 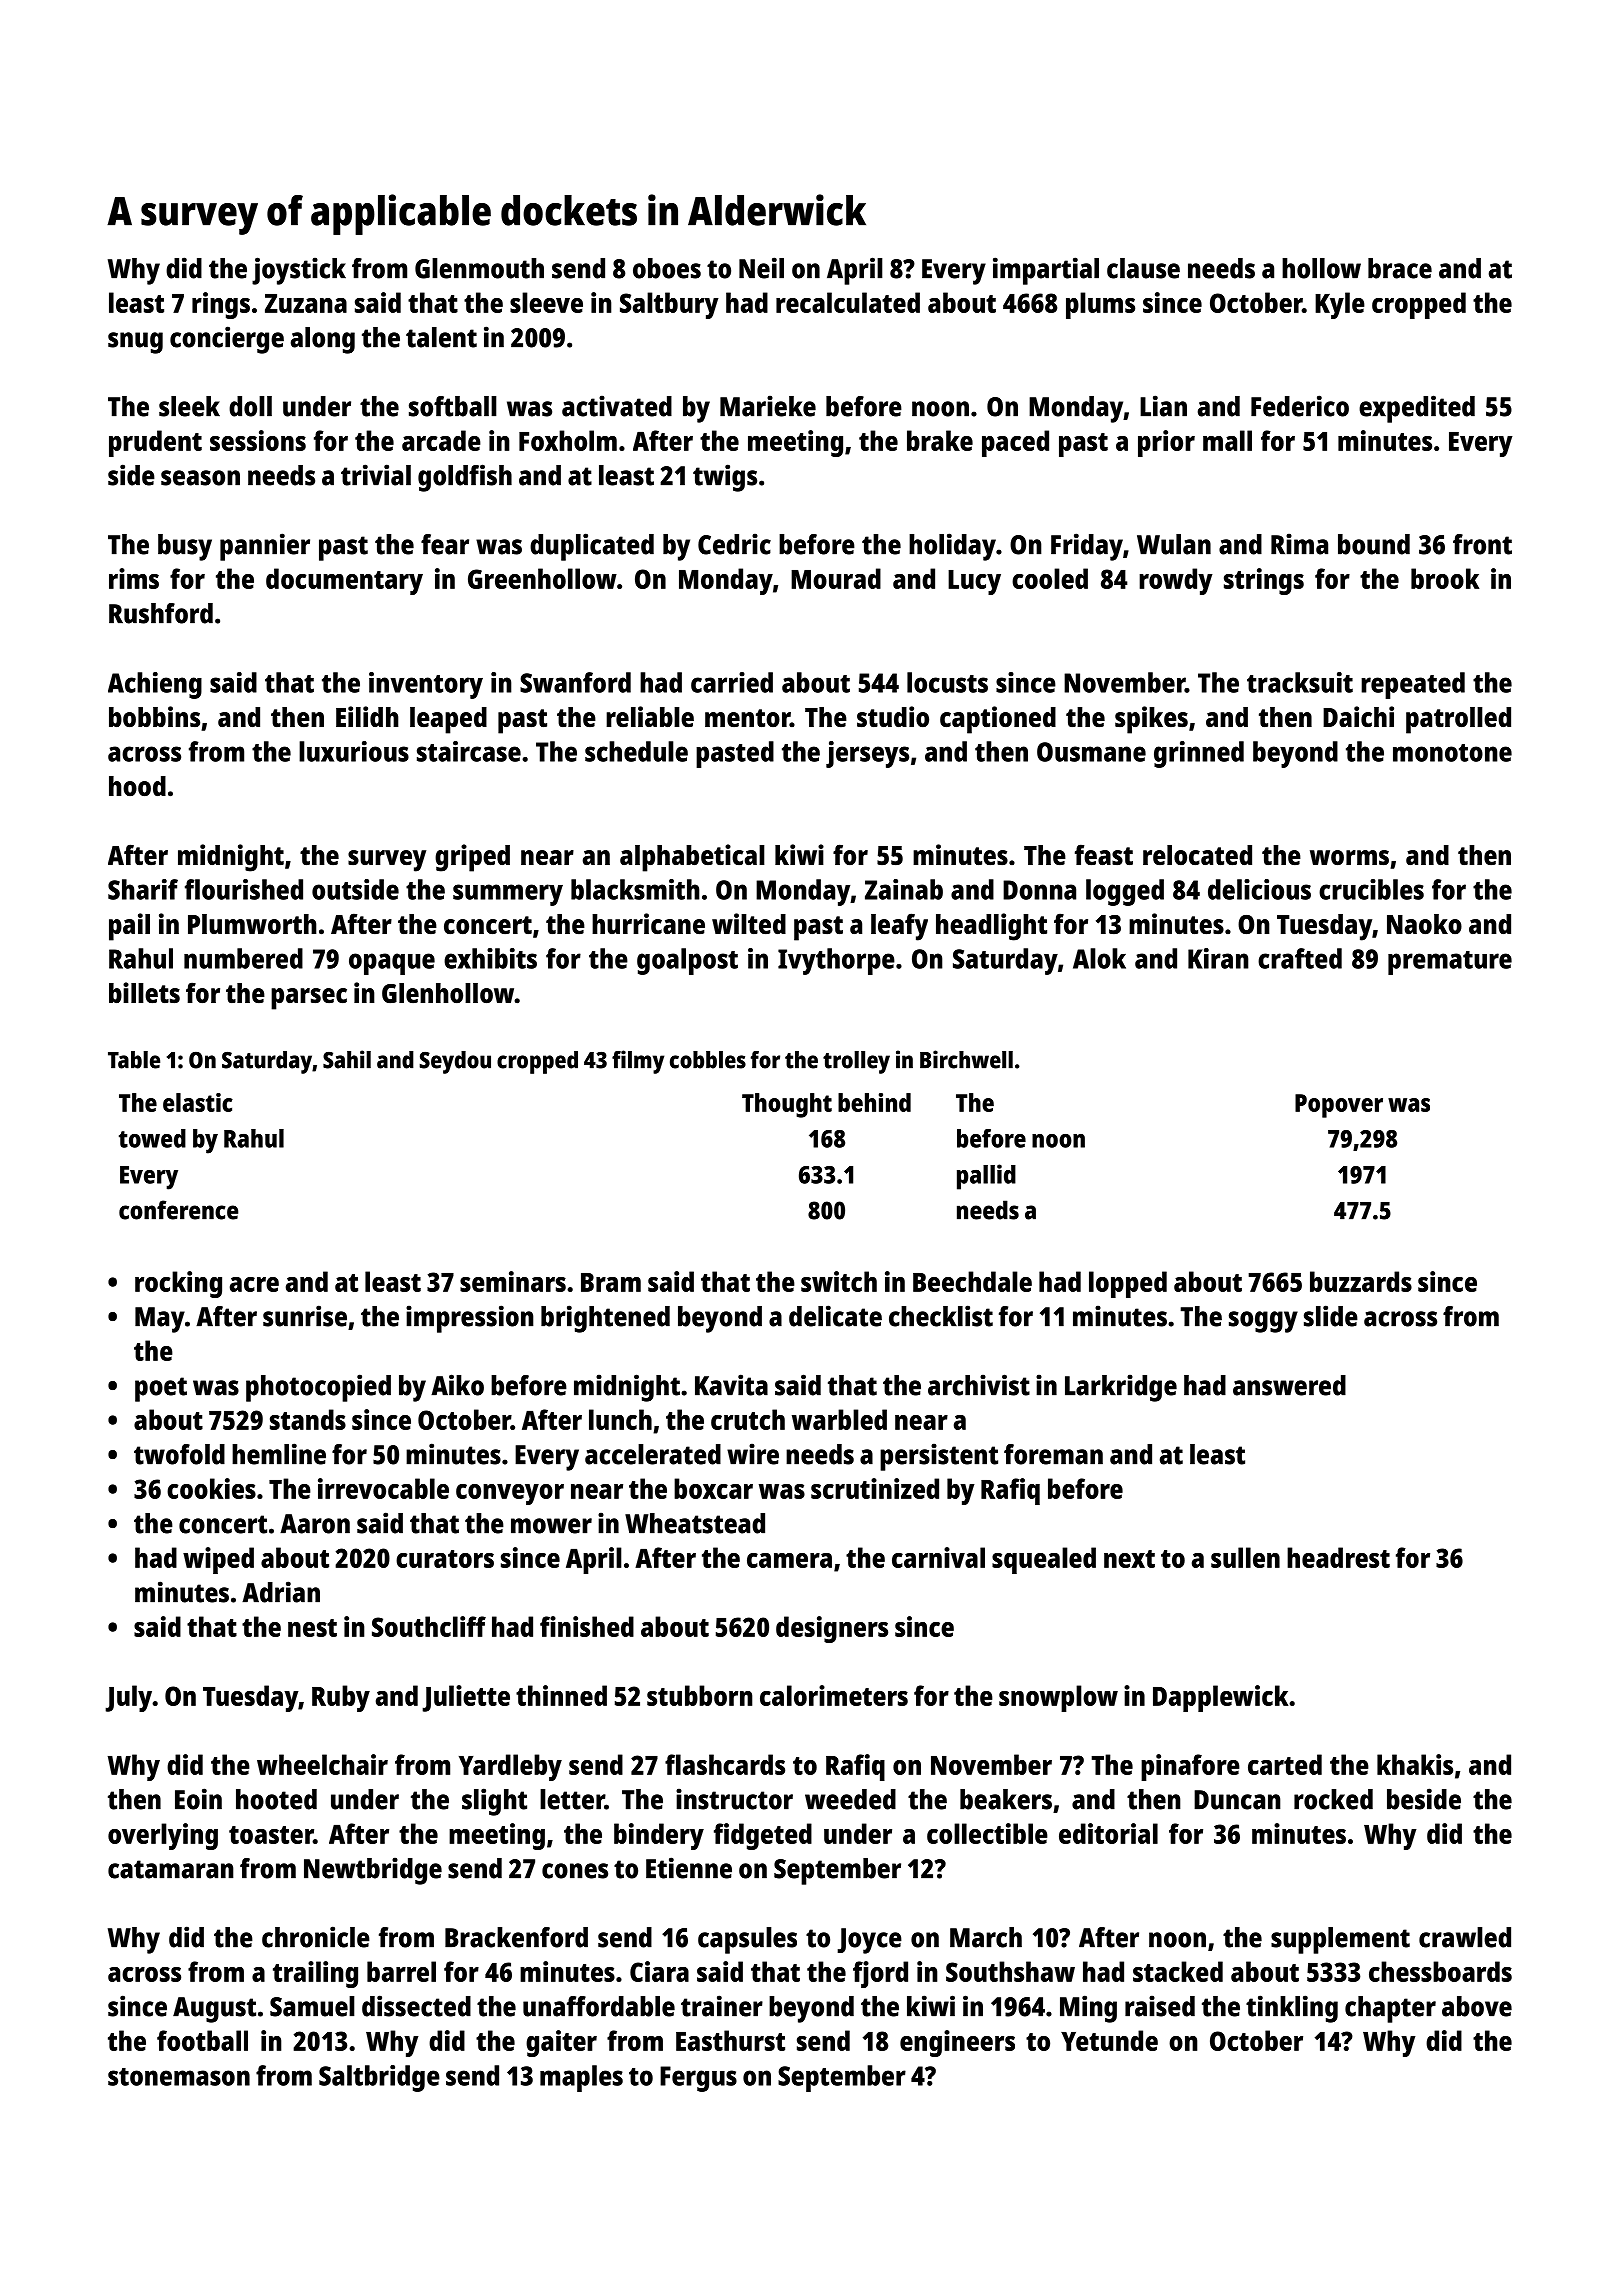 What do you see at coordinates (667, 268) in the document?
I see `oboes` at bounding box center [667, 268].
